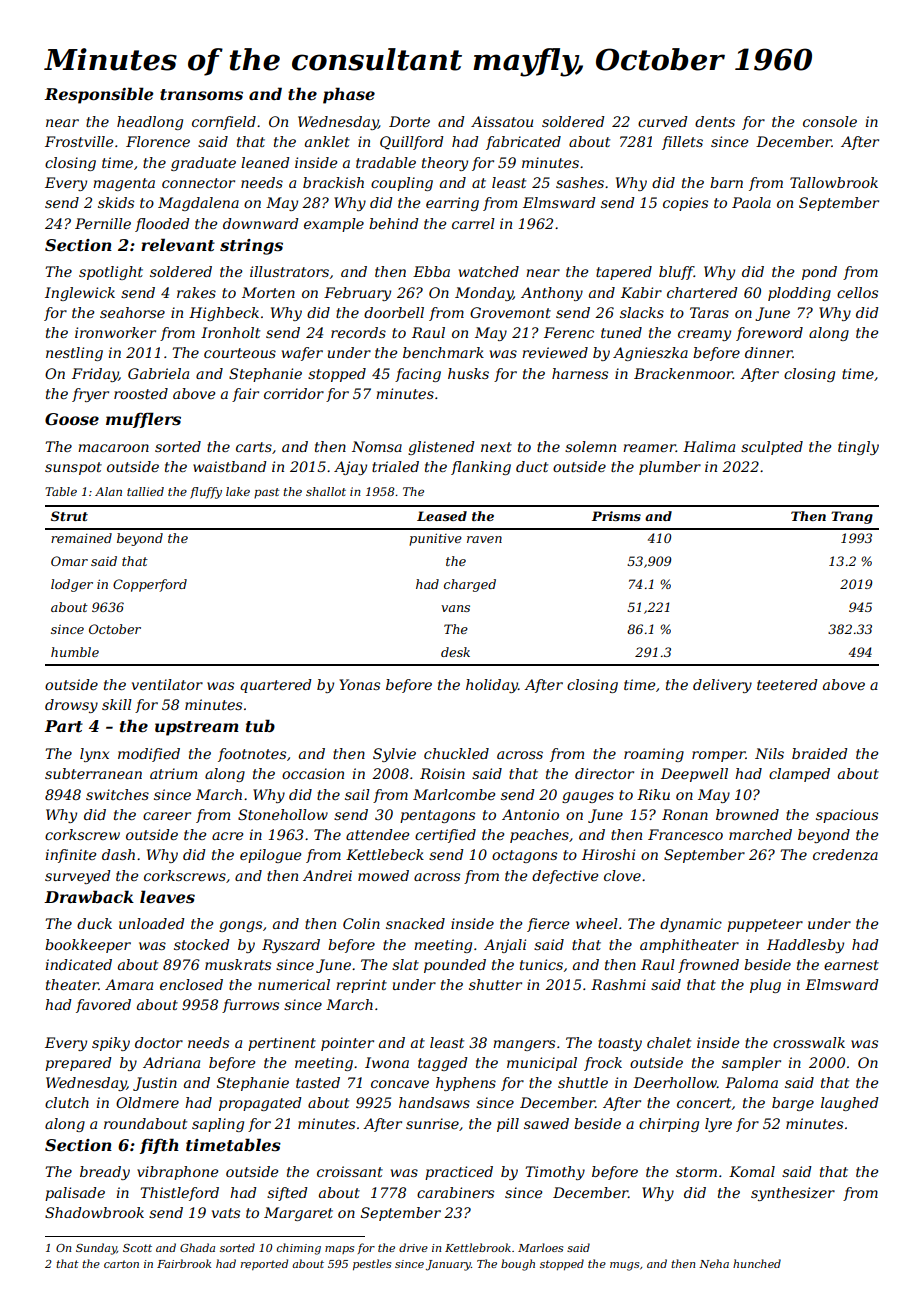 Image resolution: width=924 pixels, height=1308 pixels. I want to click on pestles, so click(372, 1264).
